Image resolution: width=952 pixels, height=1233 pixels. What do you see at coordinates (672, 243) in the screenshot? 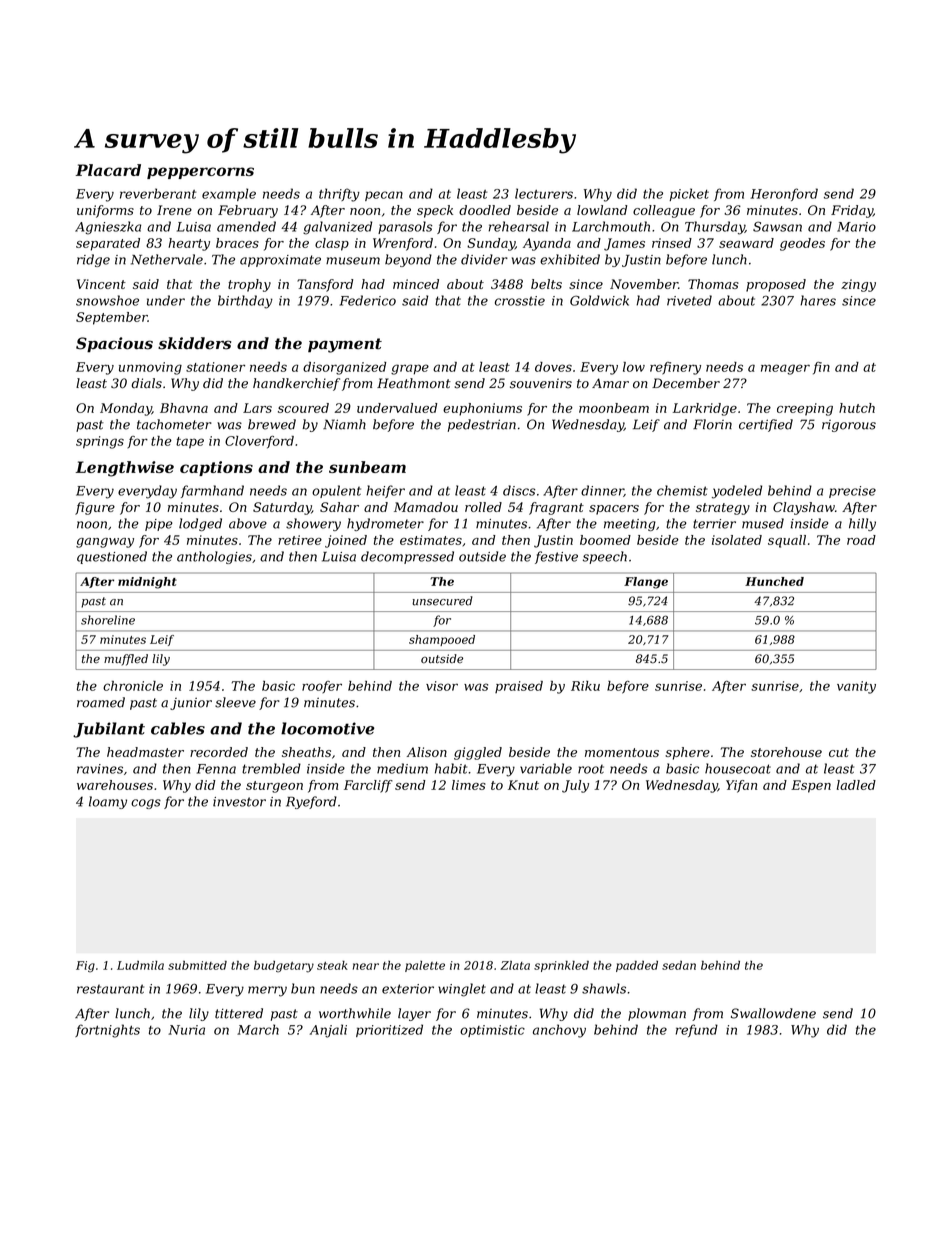
I see `rinsed` at bounding box center [672, 243].
